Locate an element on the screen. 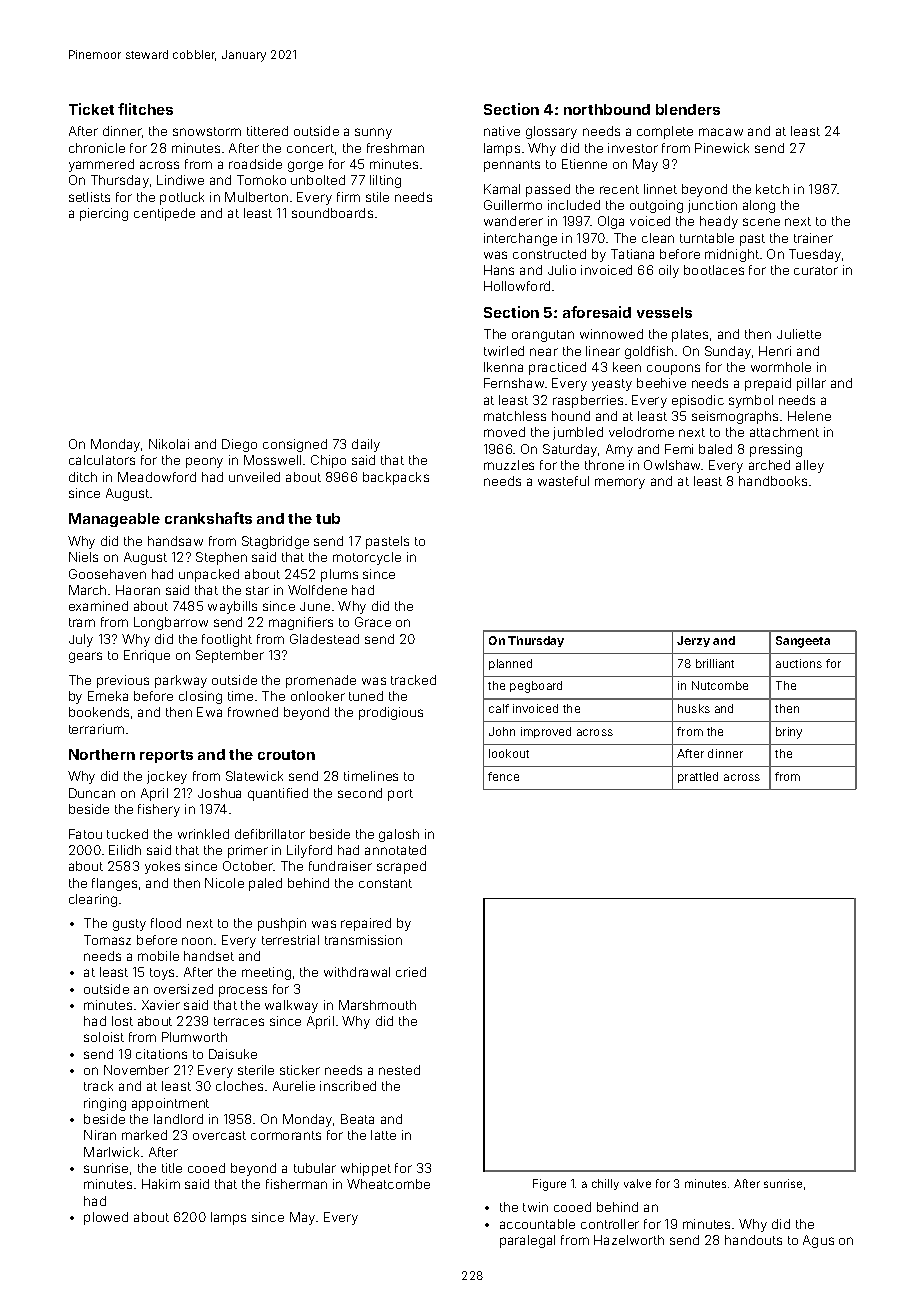 The image size is (924, 1308). heady is located at coordinates (719, 222).
